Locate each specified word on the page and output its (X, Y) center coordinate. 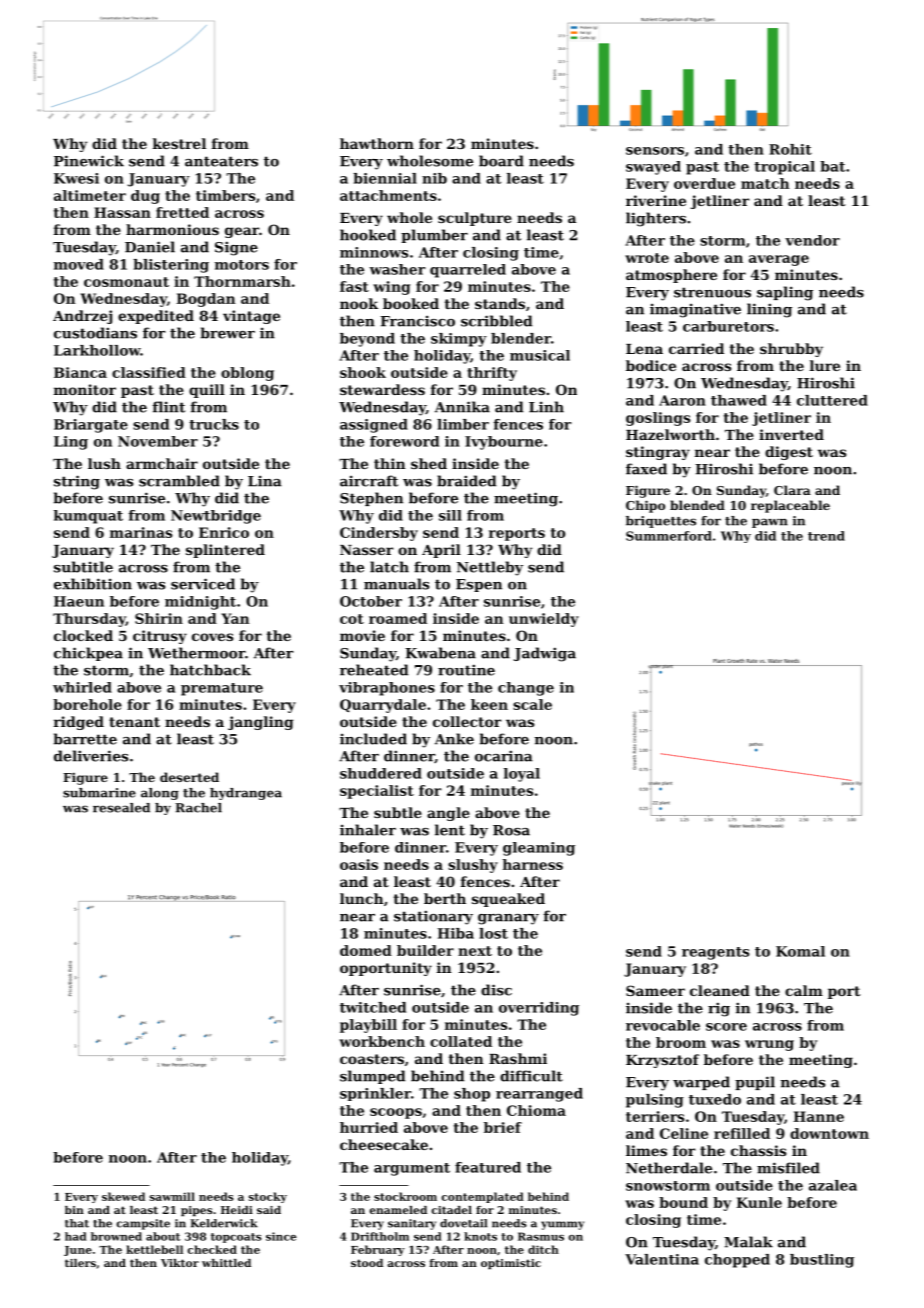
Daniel (150, 247)
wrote (647, 258)
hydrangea (246, 794)
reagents (715, 953)
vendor (812, 240)
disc (496, 990)
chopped (737, 1261)
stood (367, 1263)
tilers (80, 1263)
